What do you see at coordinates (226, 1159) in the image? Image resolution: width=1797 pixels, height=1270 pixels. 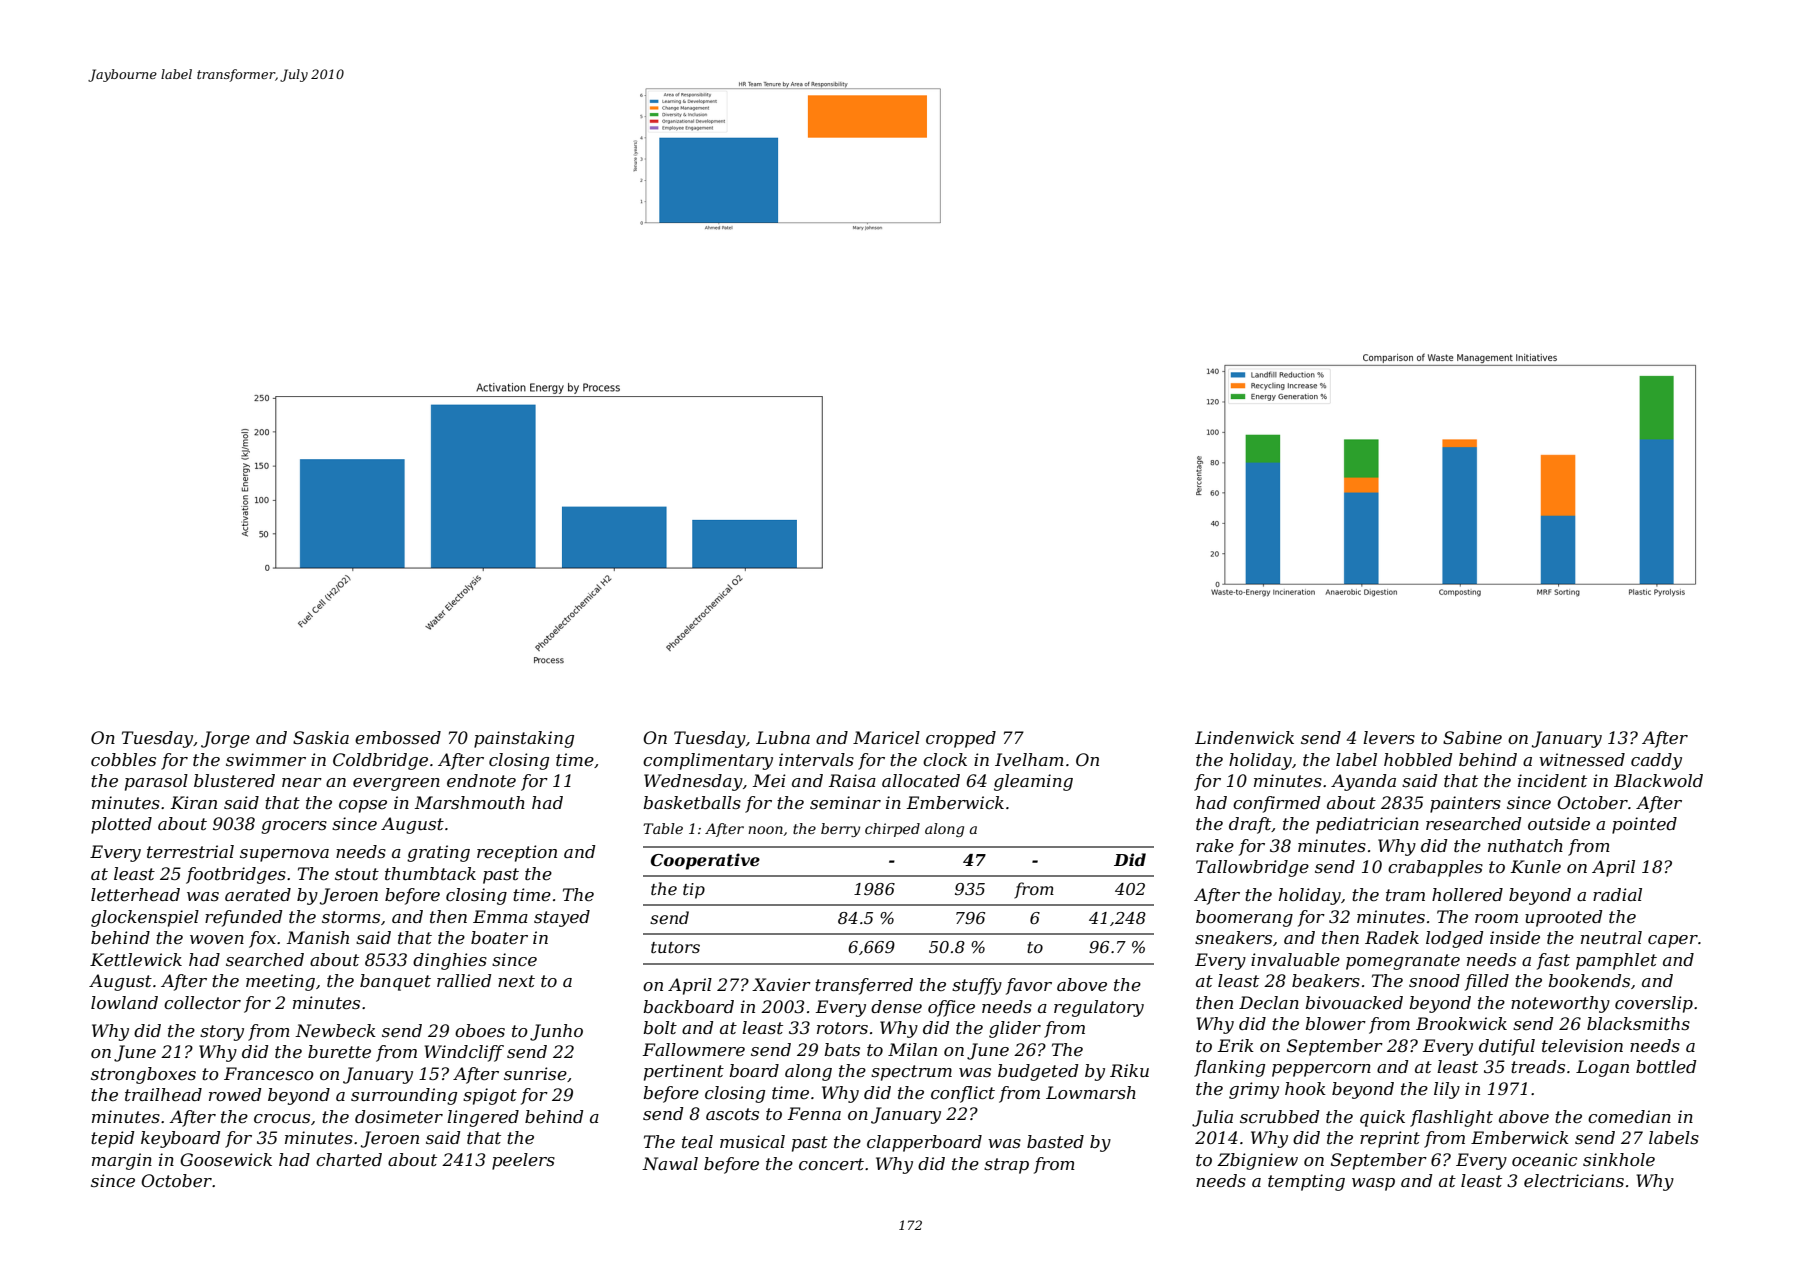 I see `Goosewick` at bounding box center [226, 1159].
